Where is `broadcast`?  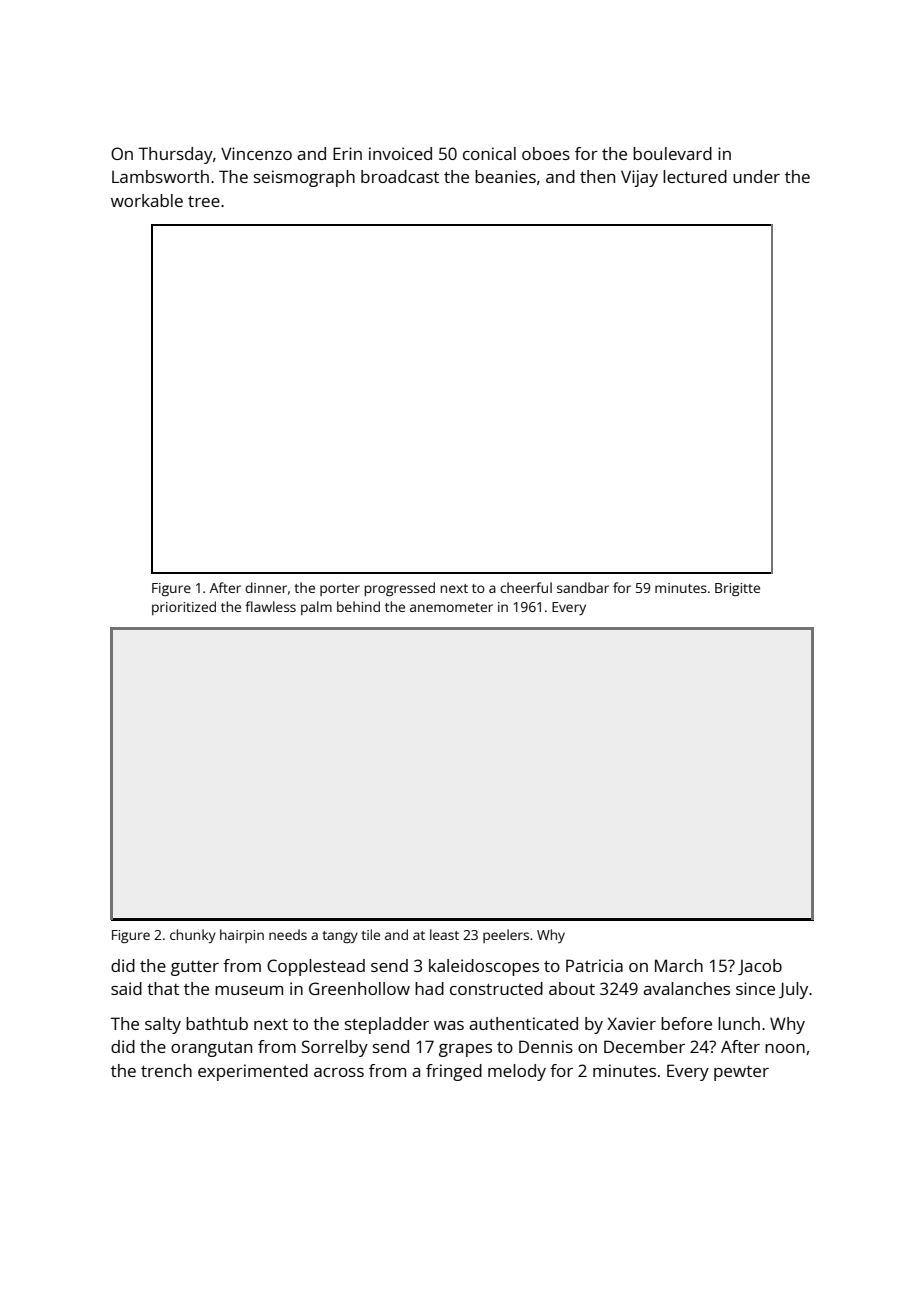 broadcast is located at coordinates (400, 176).
